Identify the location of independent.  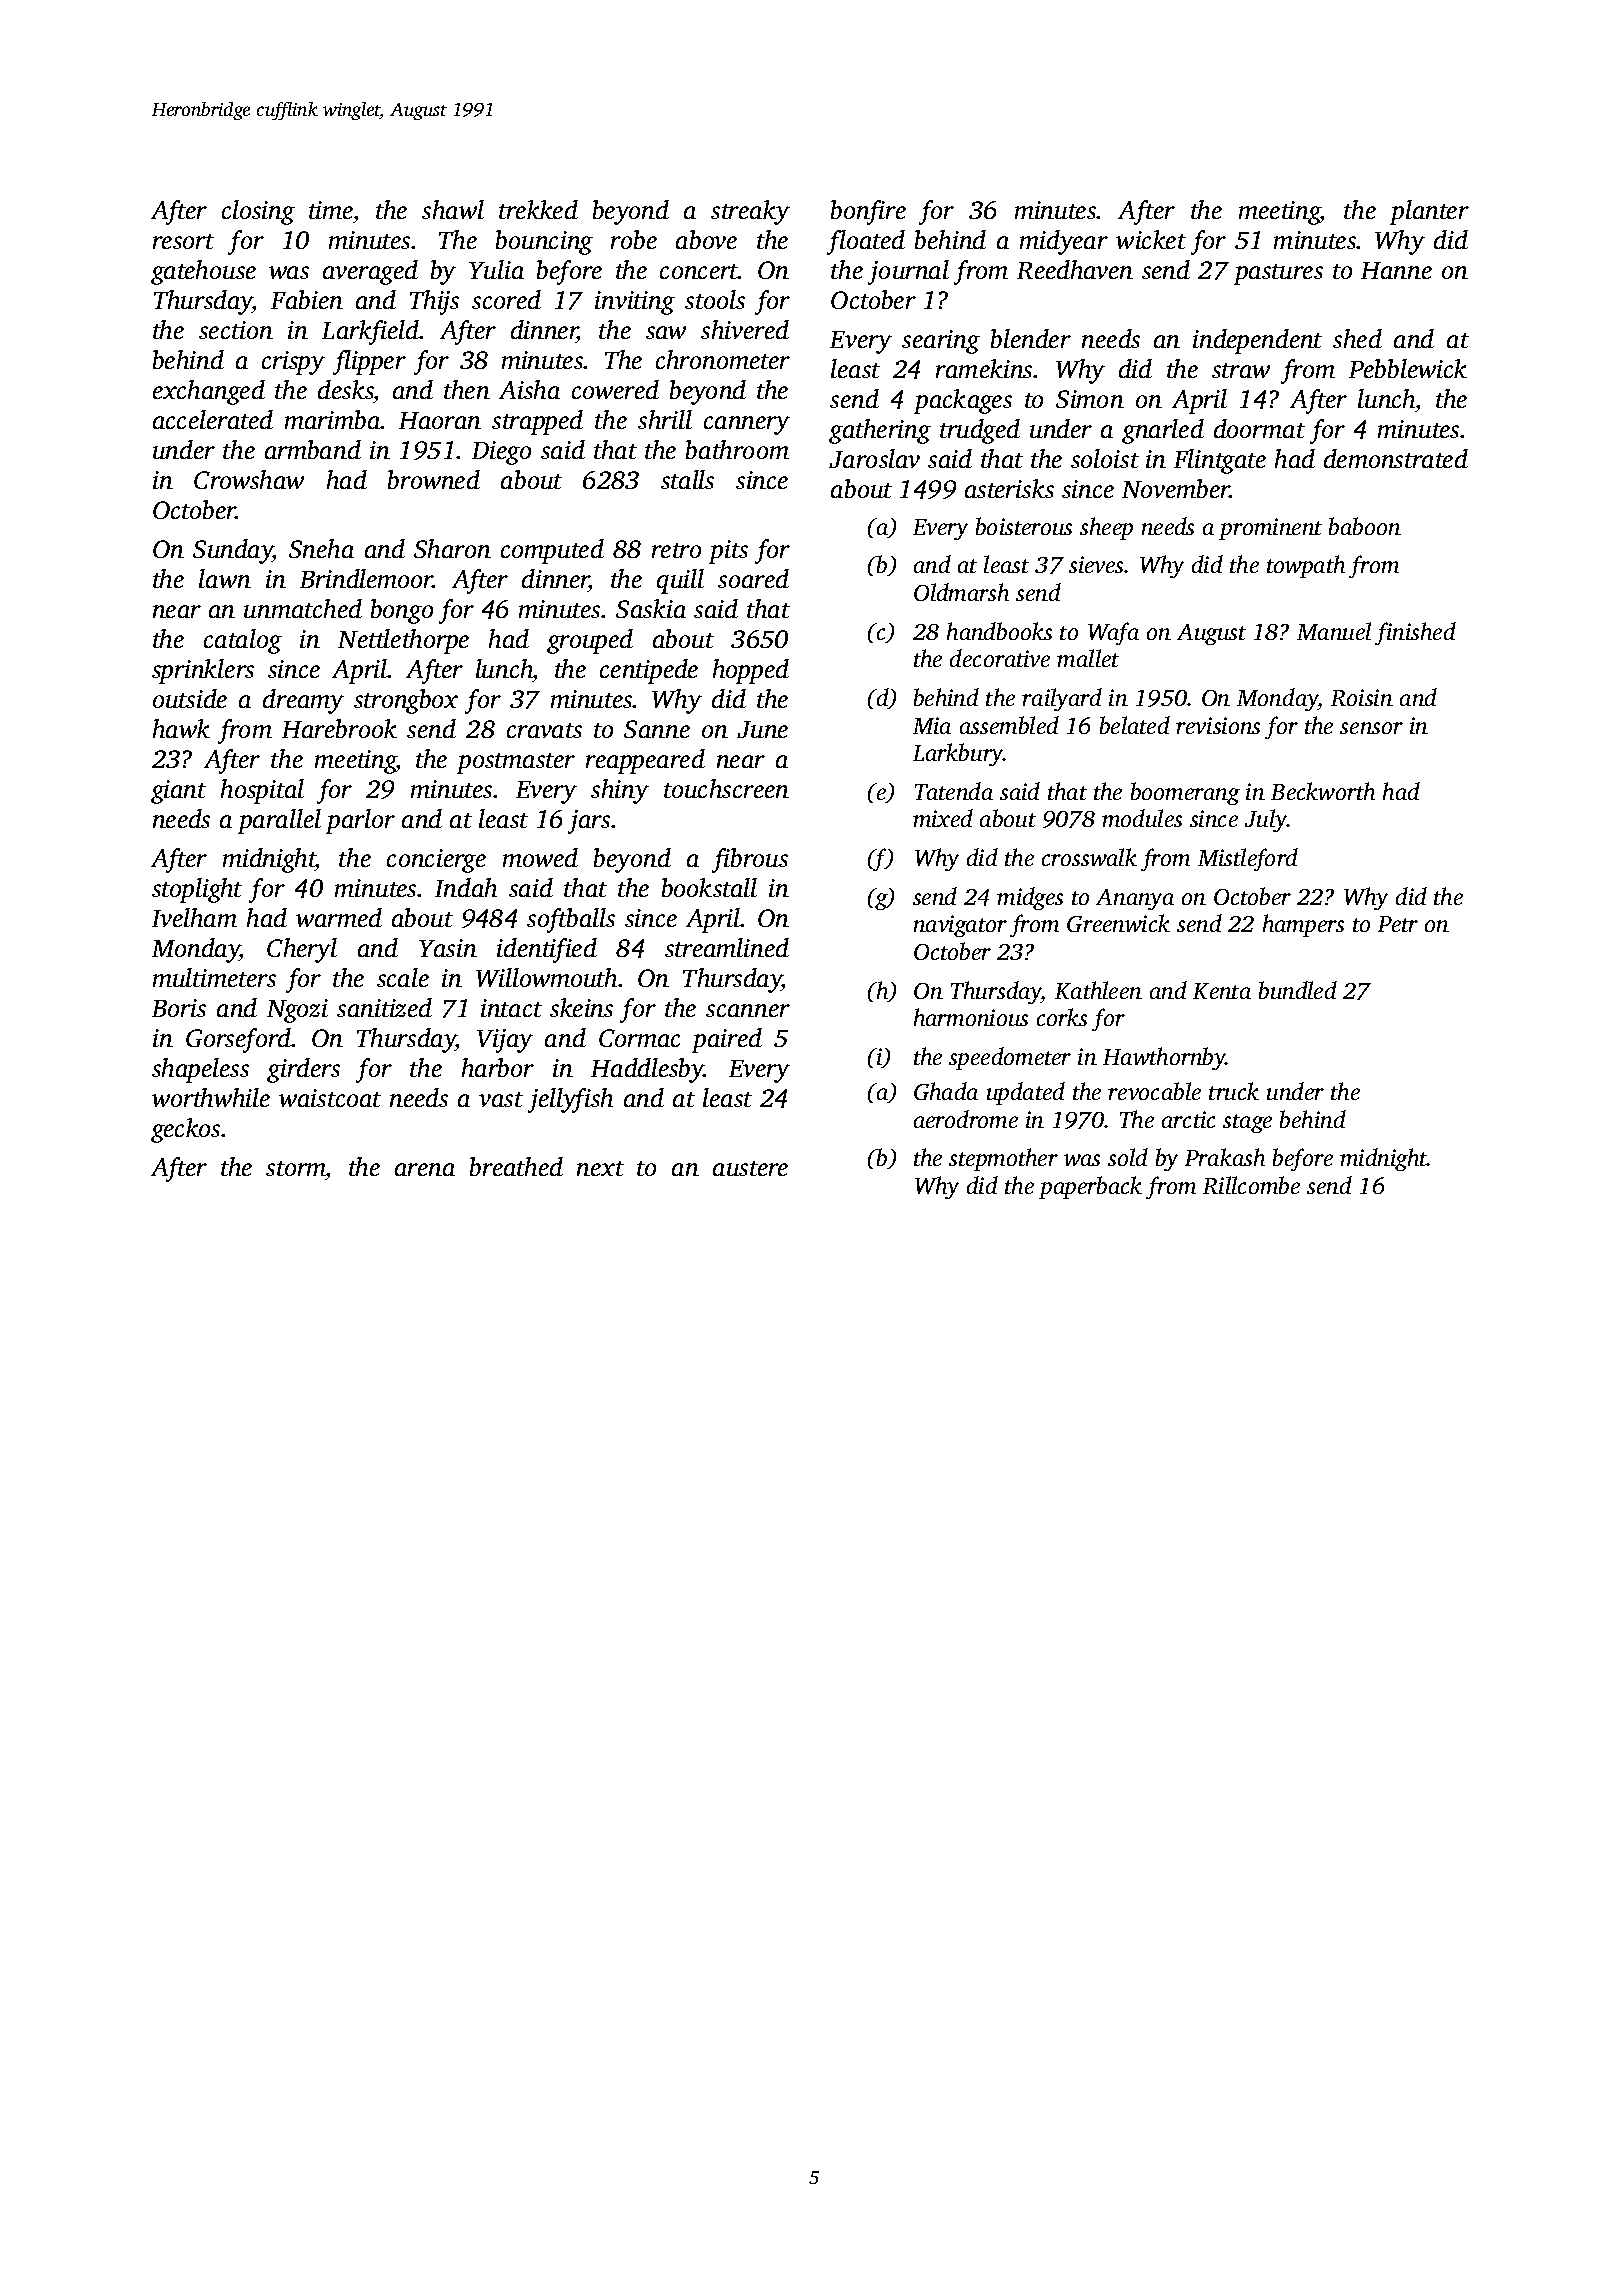
(1257, 341).
